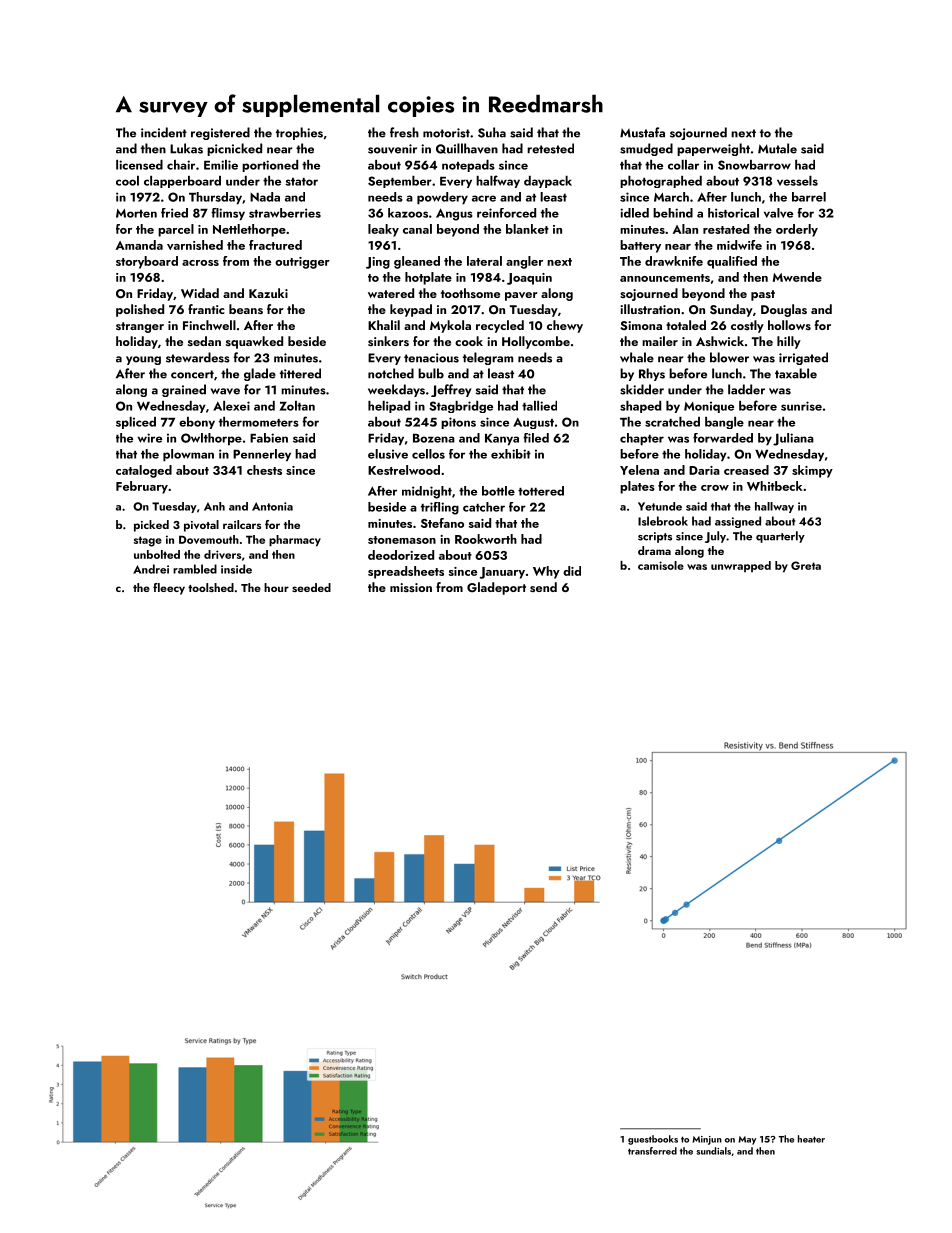  I want to click on seeded, so click(311, 587).
